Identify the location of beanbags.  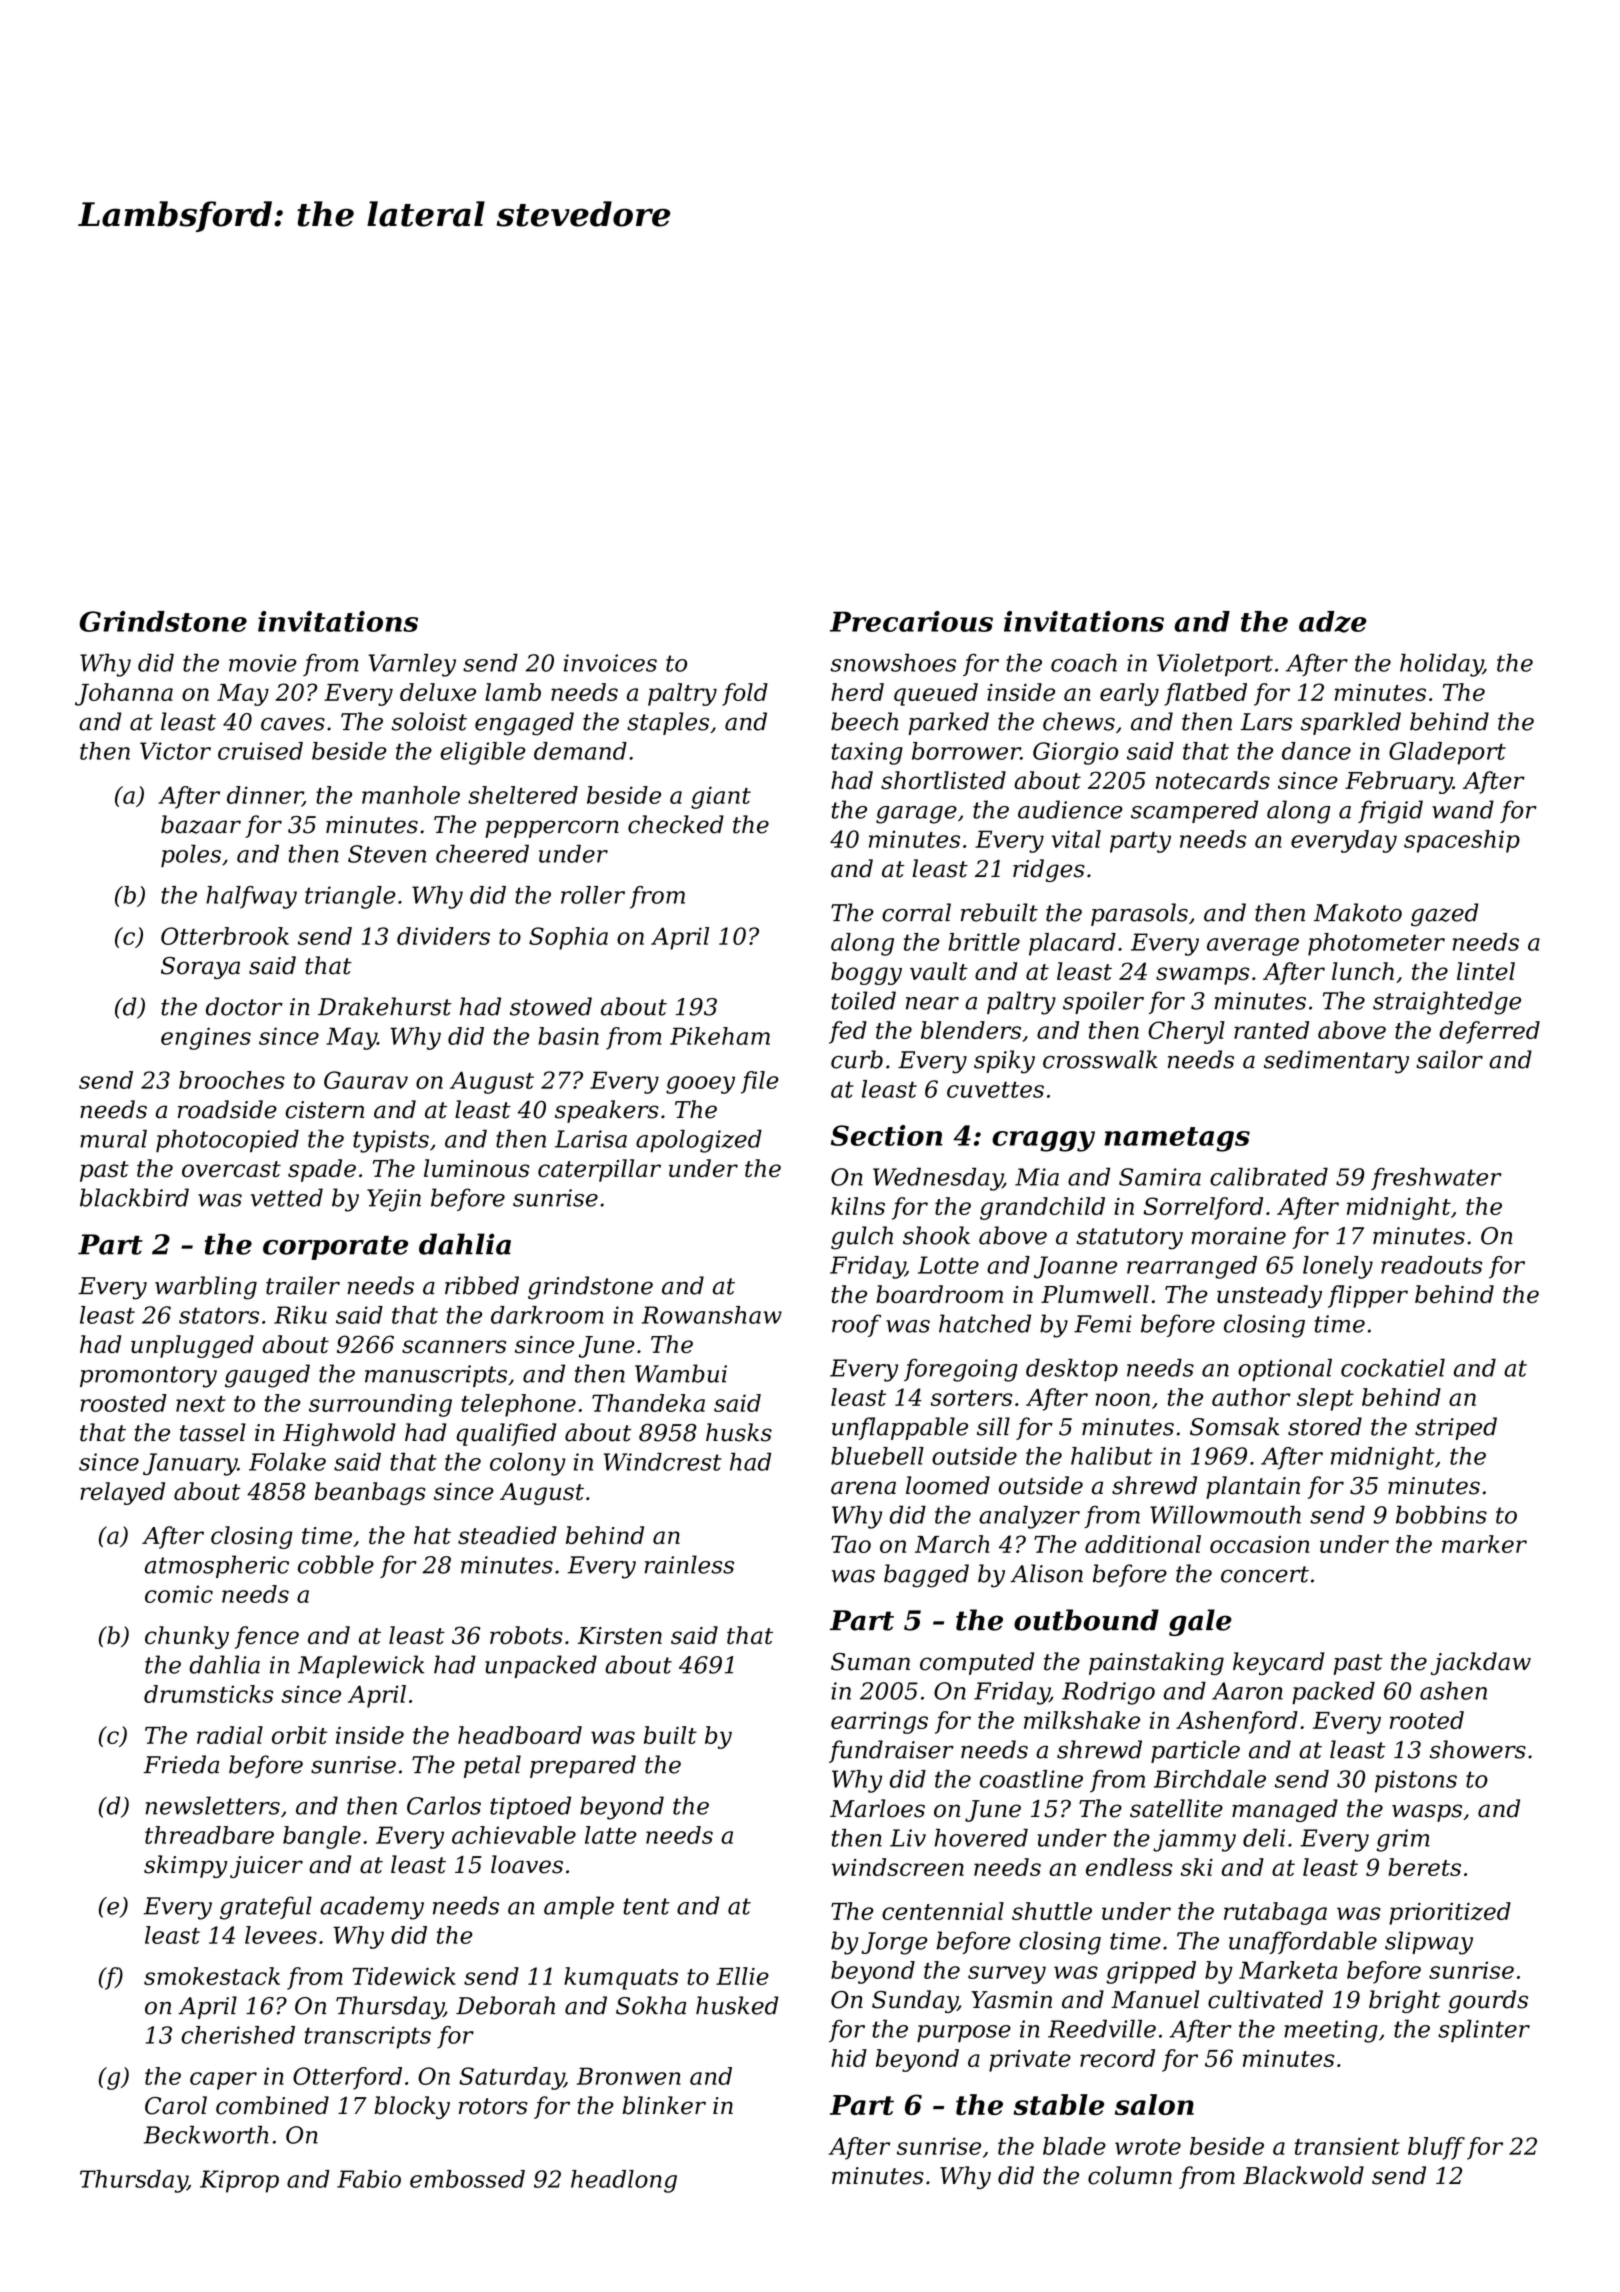
(370, 1493).
